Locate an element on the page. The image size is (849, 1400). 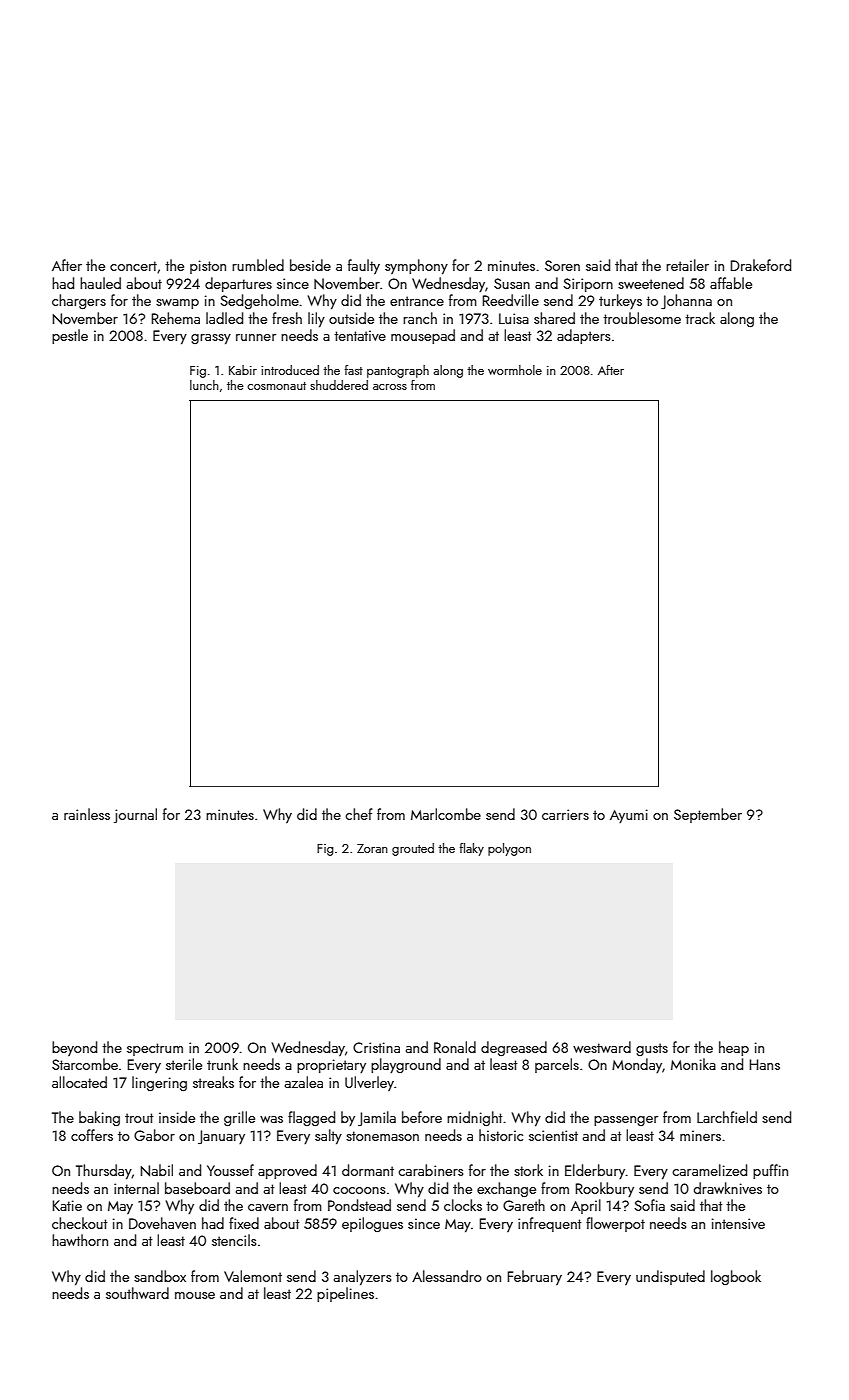
logbook is located at coordinates (736, 1278).
